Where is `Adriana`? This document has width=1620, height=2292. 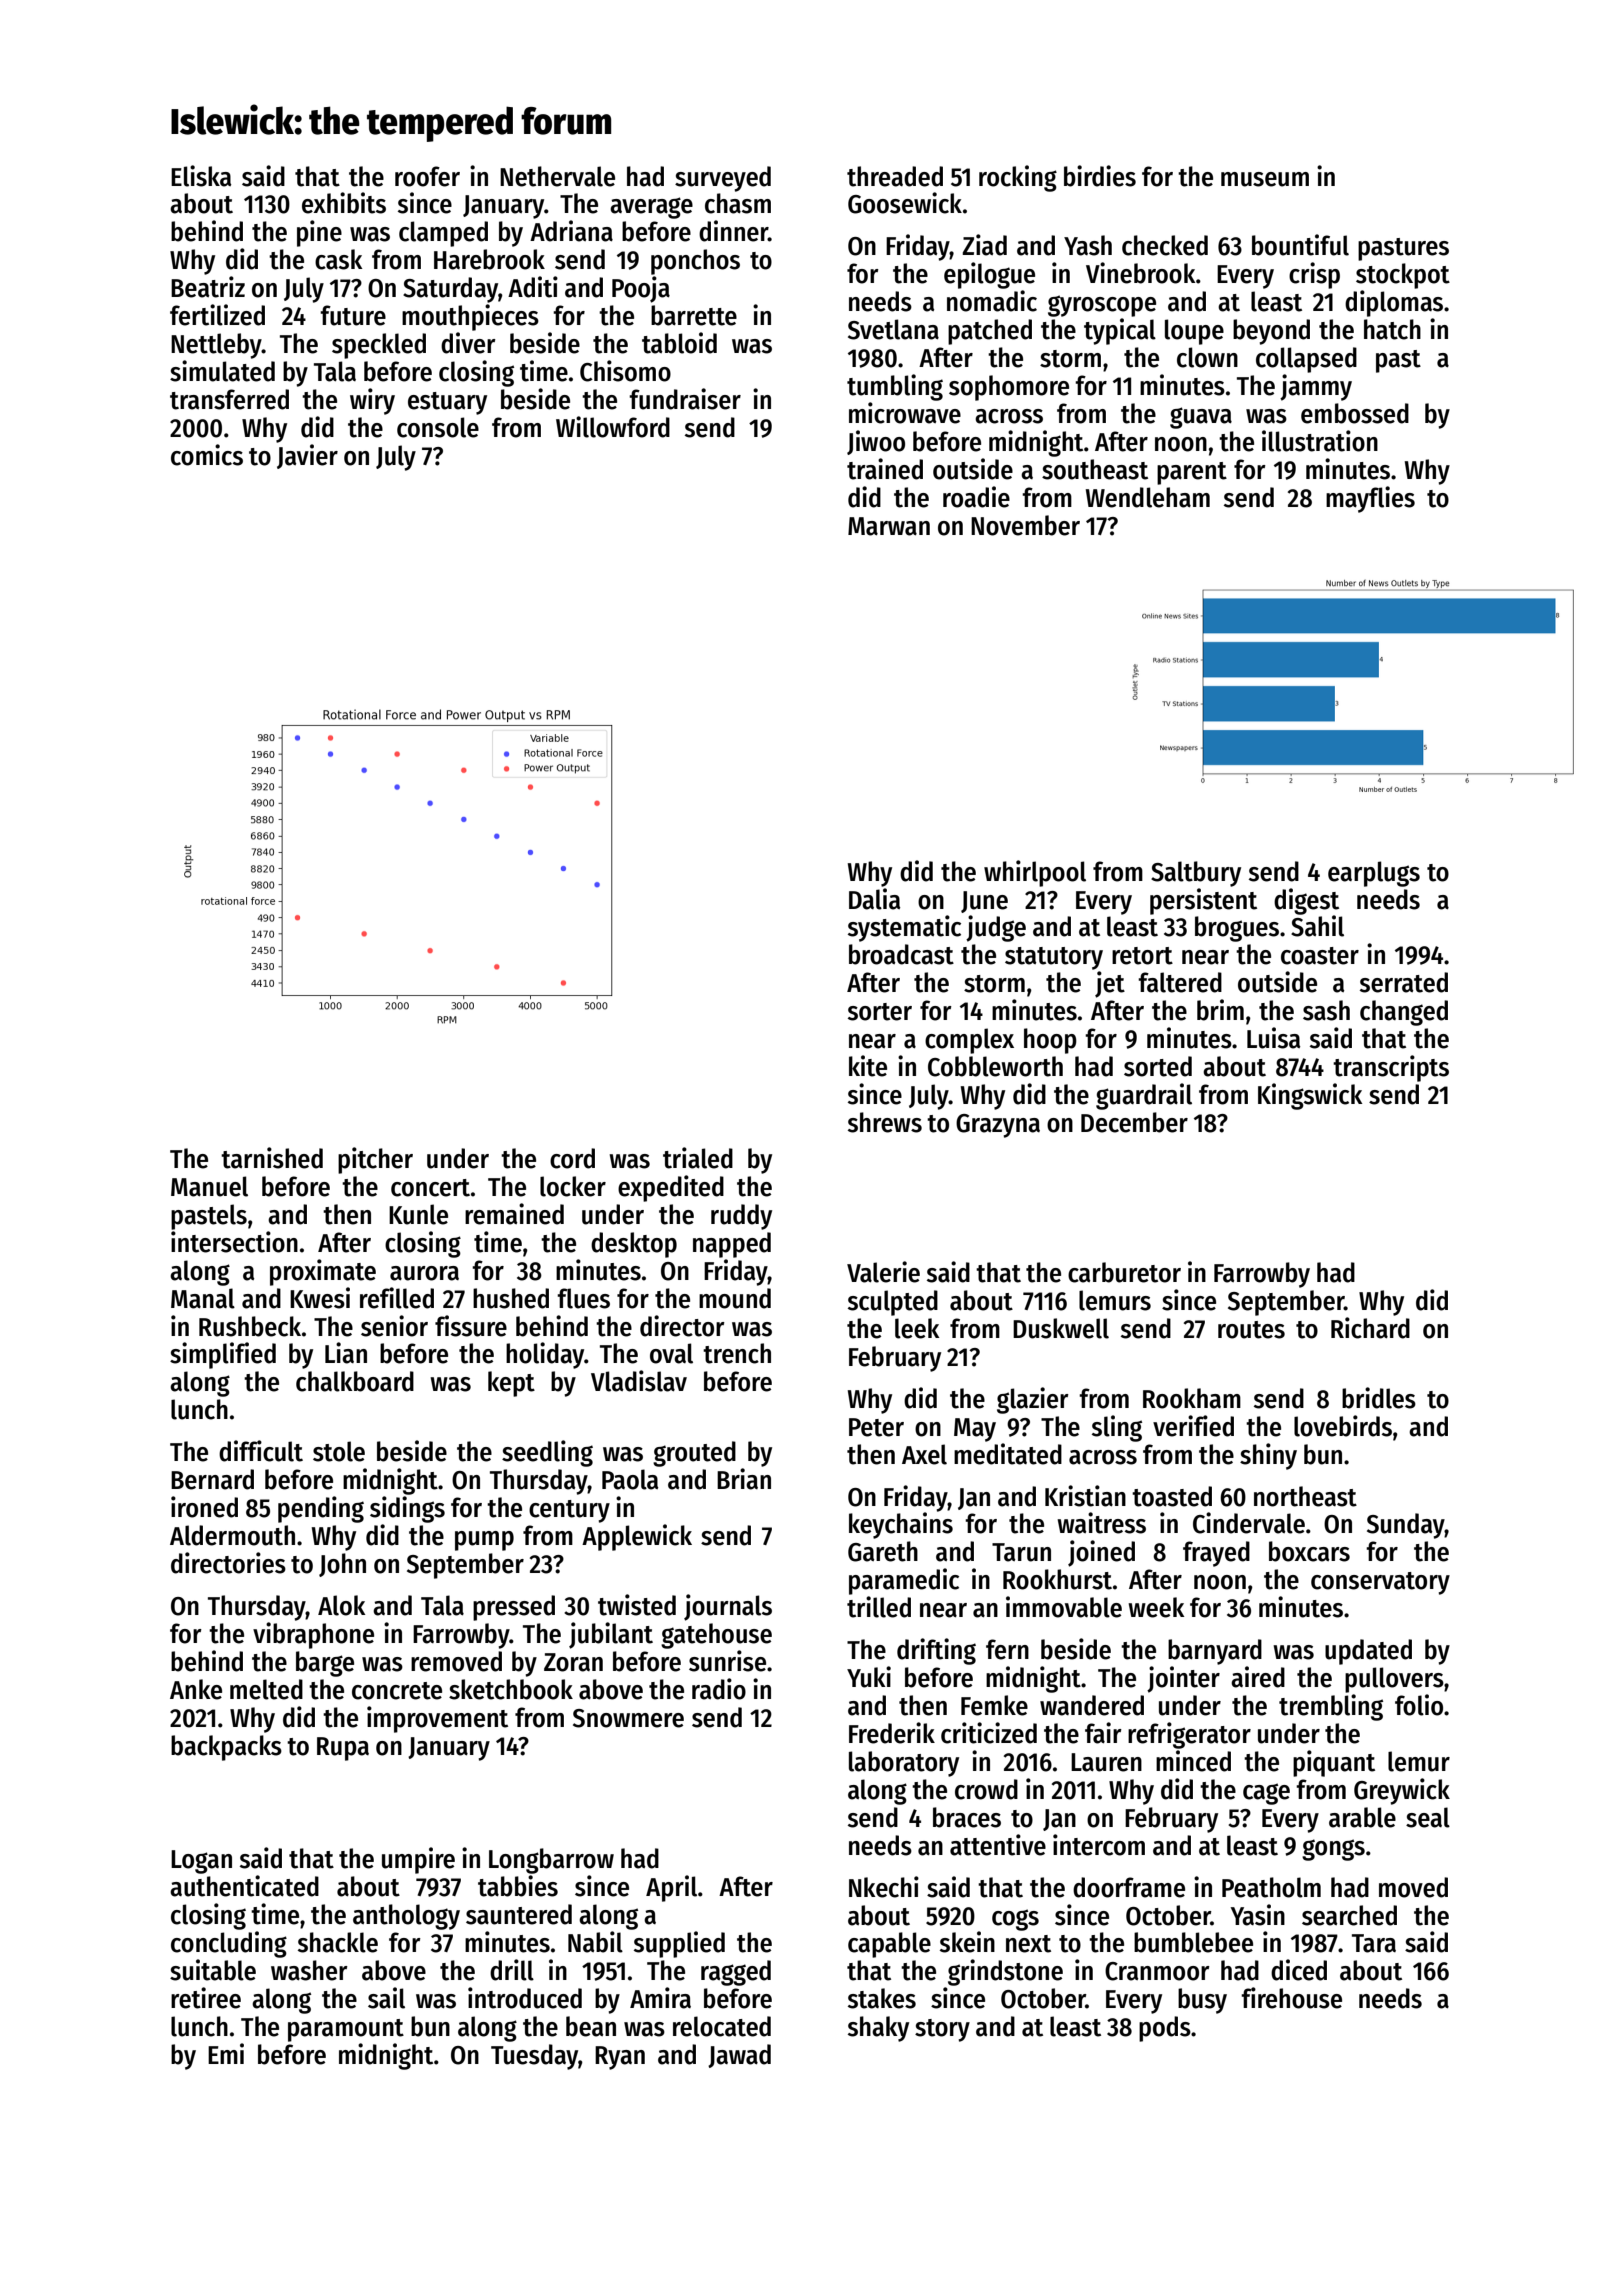 Adriana is located at coordinates (571, 231).
